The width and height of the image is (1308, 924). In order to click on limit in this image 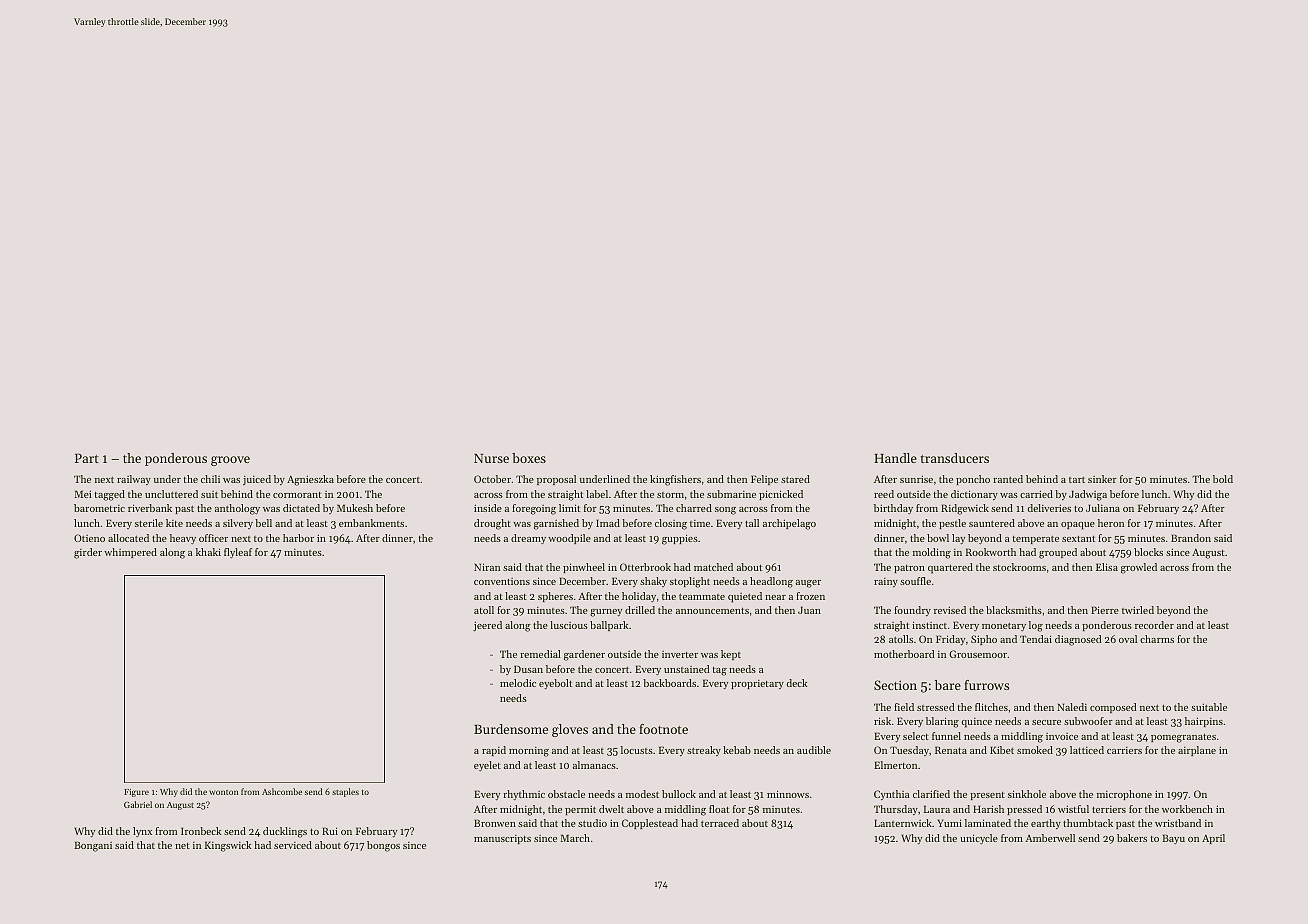, I will do `click(569, 508)`.
